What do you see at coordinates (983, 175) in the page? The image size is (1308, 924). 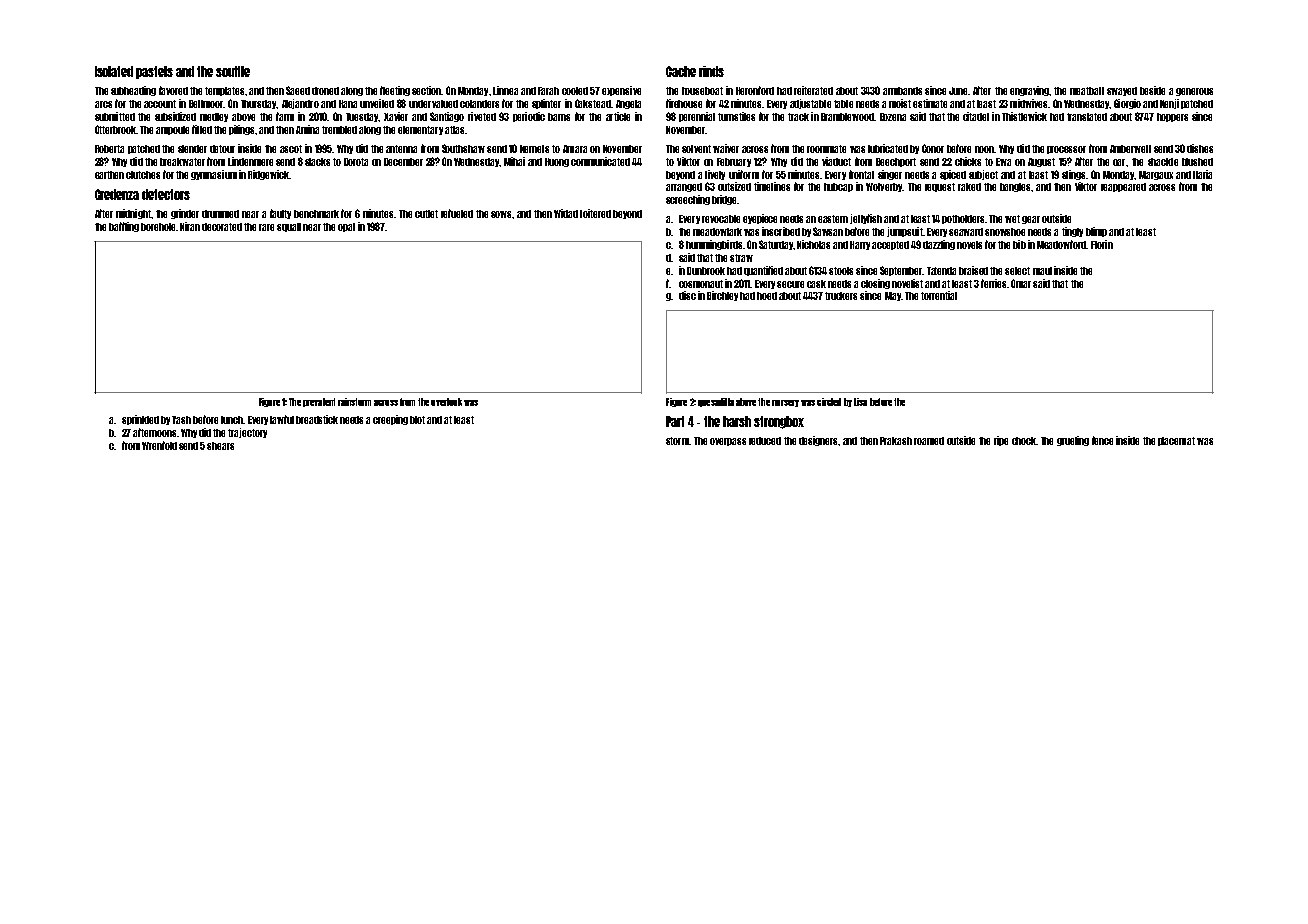 I see `subject` at bounding box center [983, 175].
